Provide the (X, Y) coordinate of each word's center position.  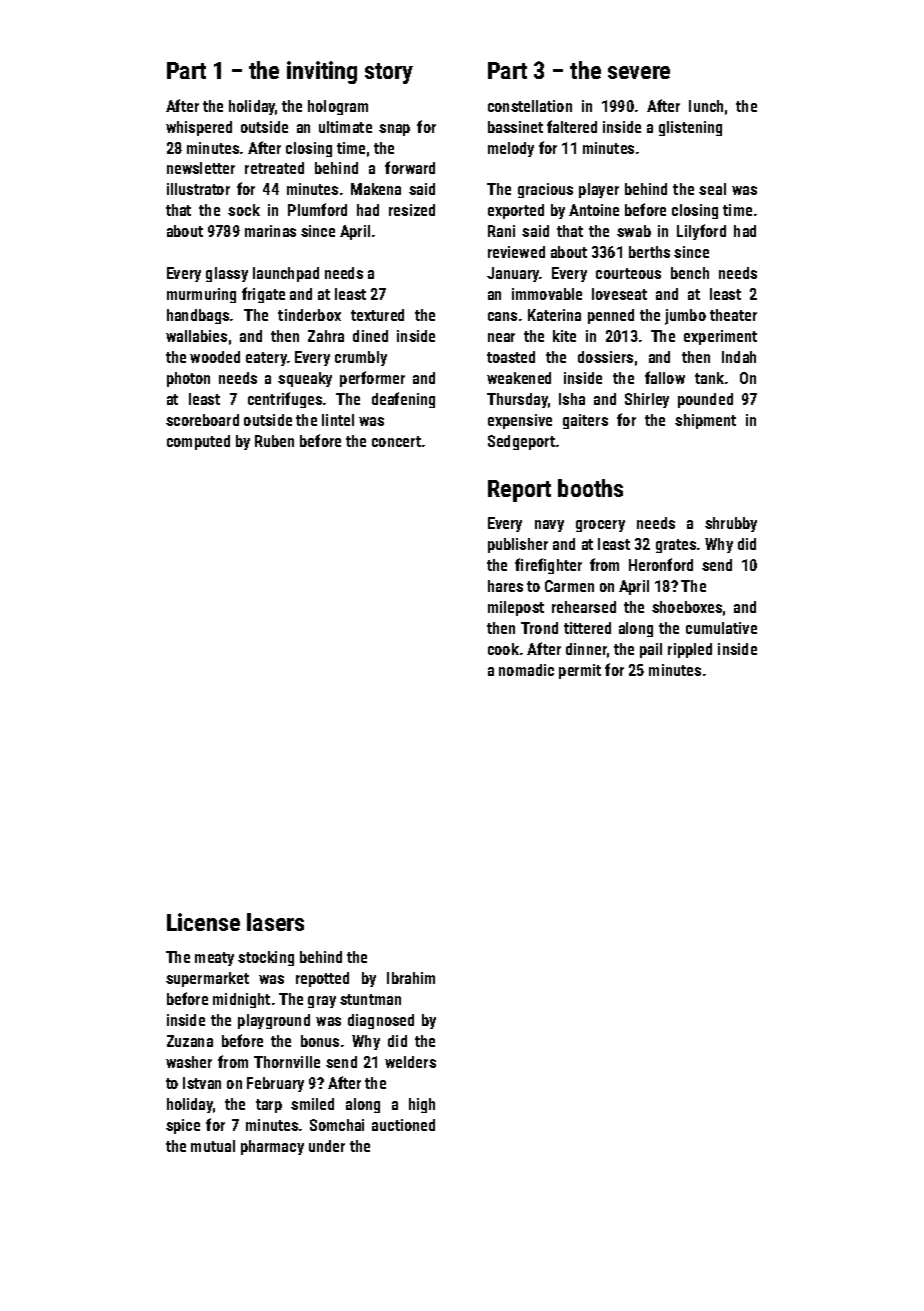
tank (709, 378)
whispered (199, 128)
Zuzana (190, 1041)
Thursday (517, 400)
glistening (690, 128)
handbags (198, 316)
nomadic (526, 670)
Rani (501, 231)
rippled (690, 650)
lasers (275, 922)
